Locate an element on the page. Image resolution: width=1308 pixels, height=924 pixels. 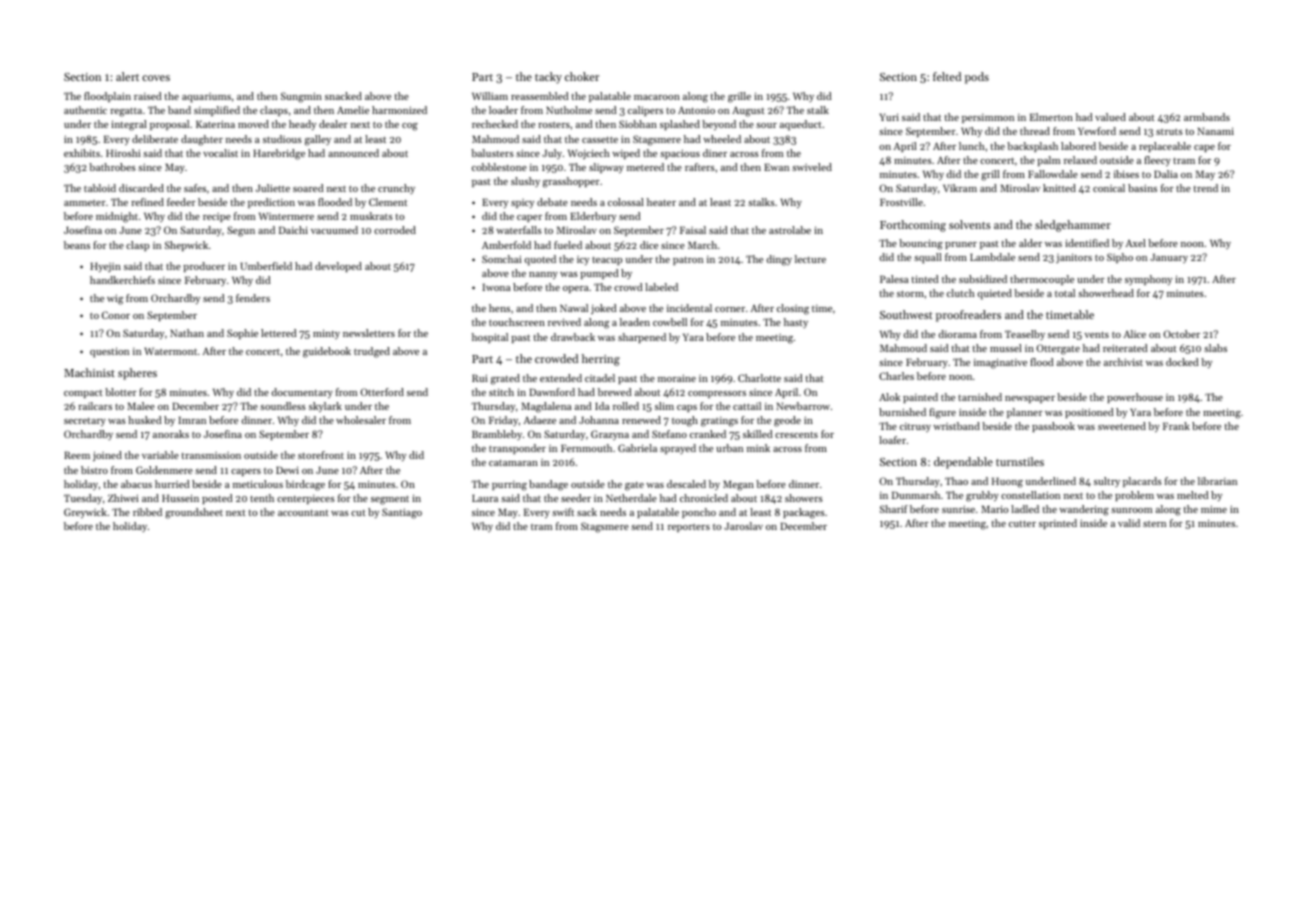
alert is located at coordinates (127, 76).
